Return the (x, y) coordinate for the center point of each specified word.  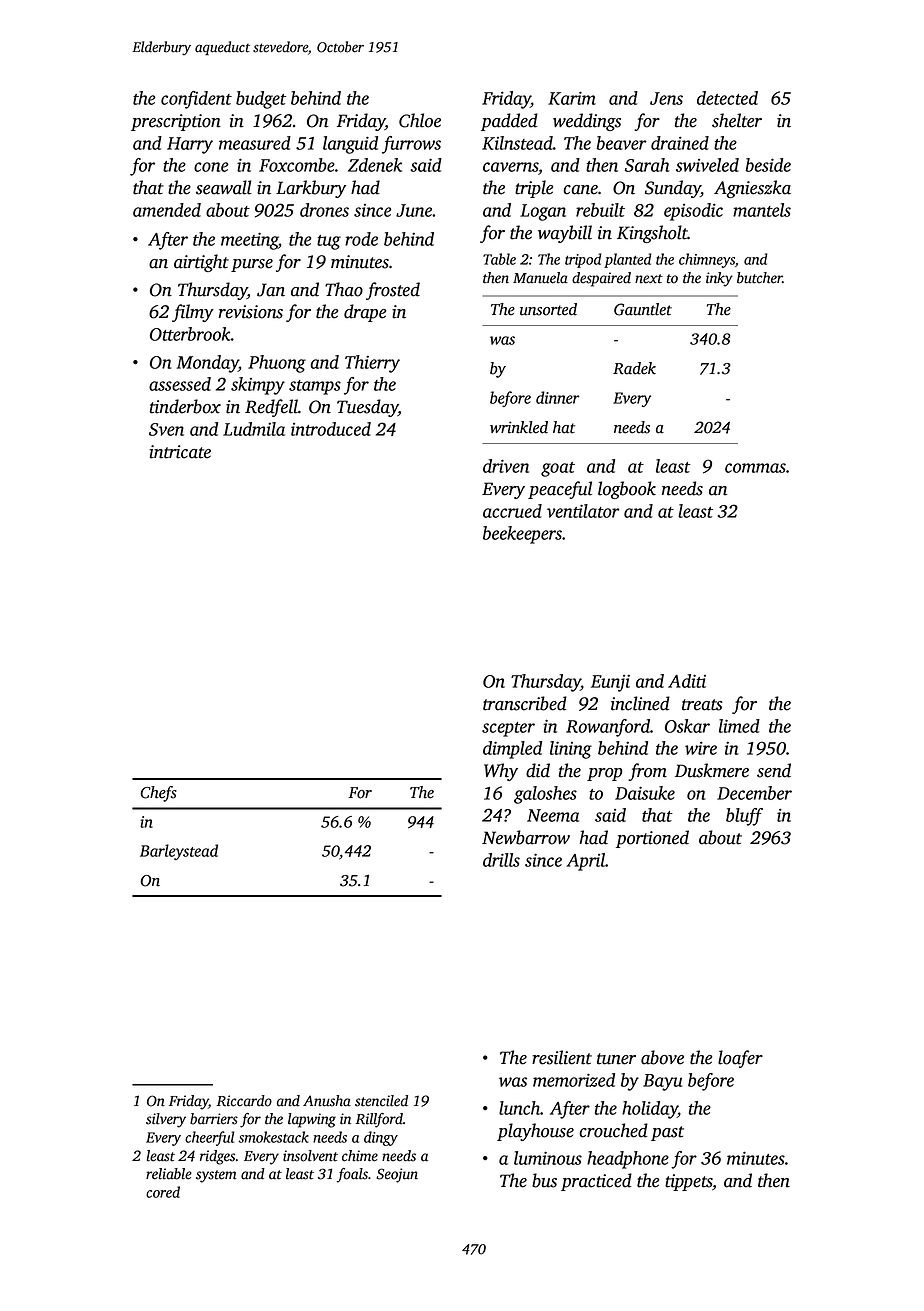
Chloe (420, 120)
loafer (740, 1059)
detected (727, 98)
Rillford (379, 1120)
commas (755, 468)
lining (571, 750)
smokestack (273, 1137)
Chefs (158, 794)
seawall (224, 187)
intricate (180, 452)
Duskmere (712, 770)
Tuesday (367, 408)
